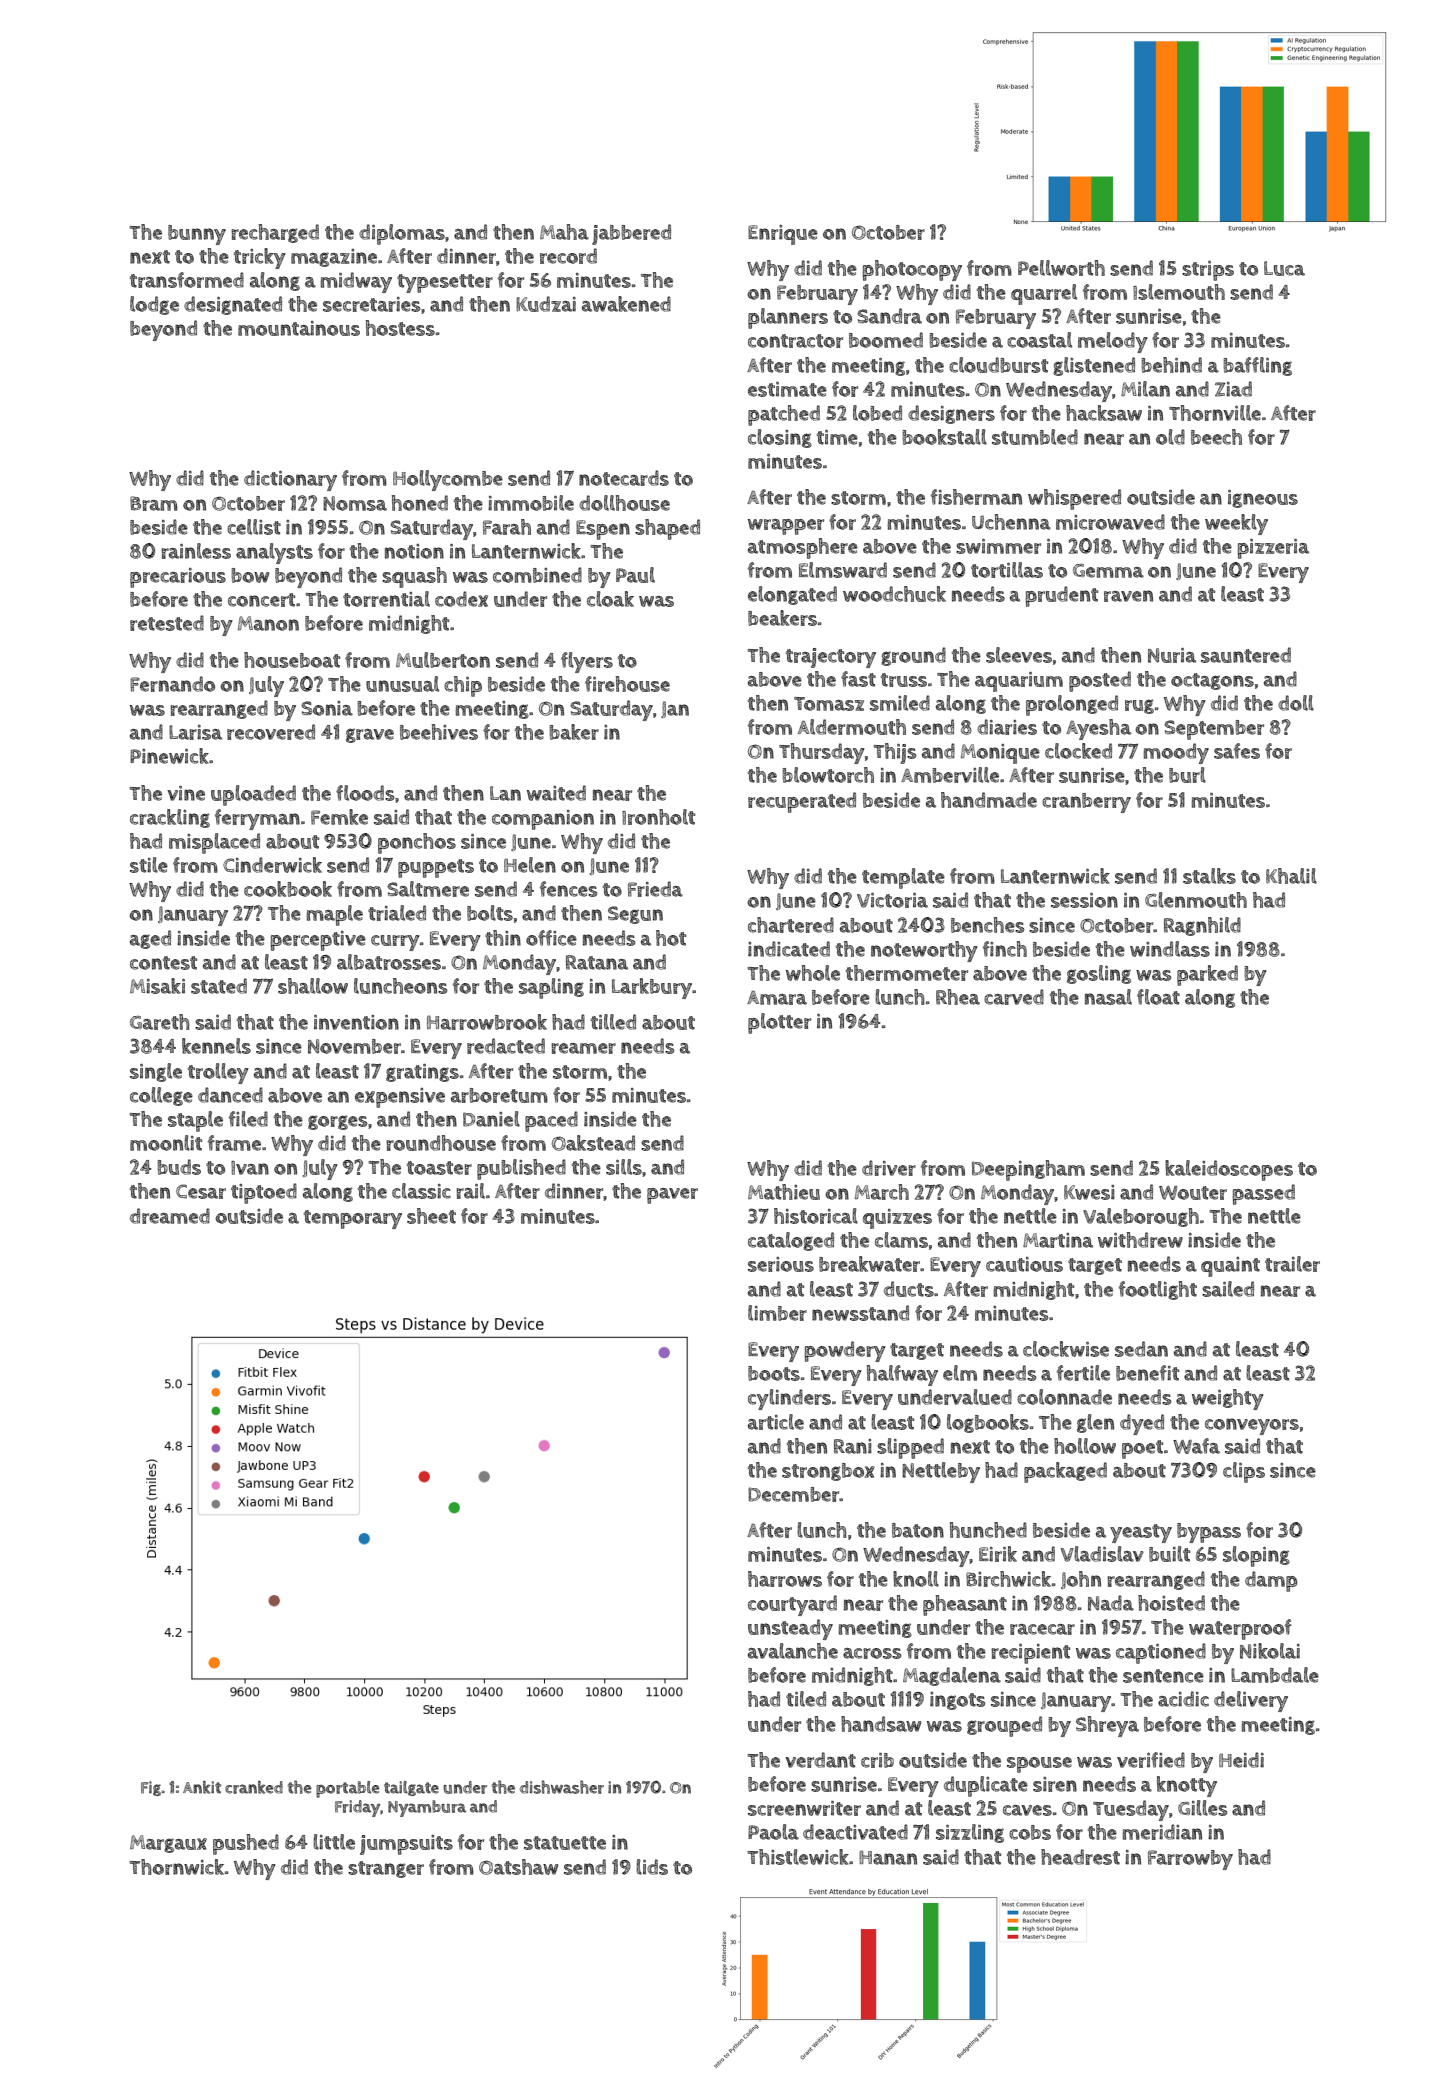 This image has height=2100, width=1450. Describe the element at coordinates (895, 753) in the image. I see `Thijs` at that location.
